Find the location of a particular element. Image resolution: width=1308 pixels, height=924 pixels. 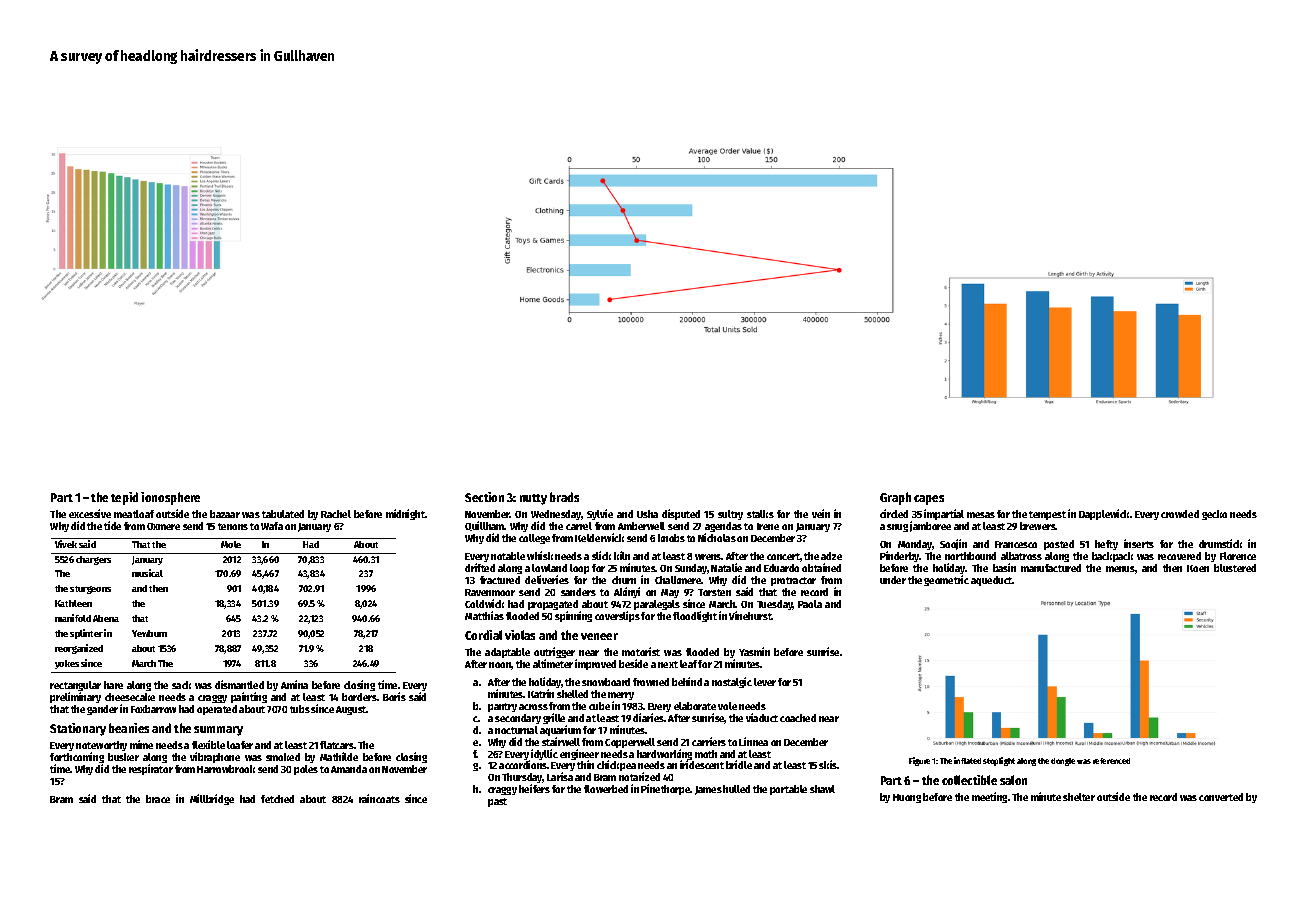

Millbridge is located at coordinates (212, 799).
